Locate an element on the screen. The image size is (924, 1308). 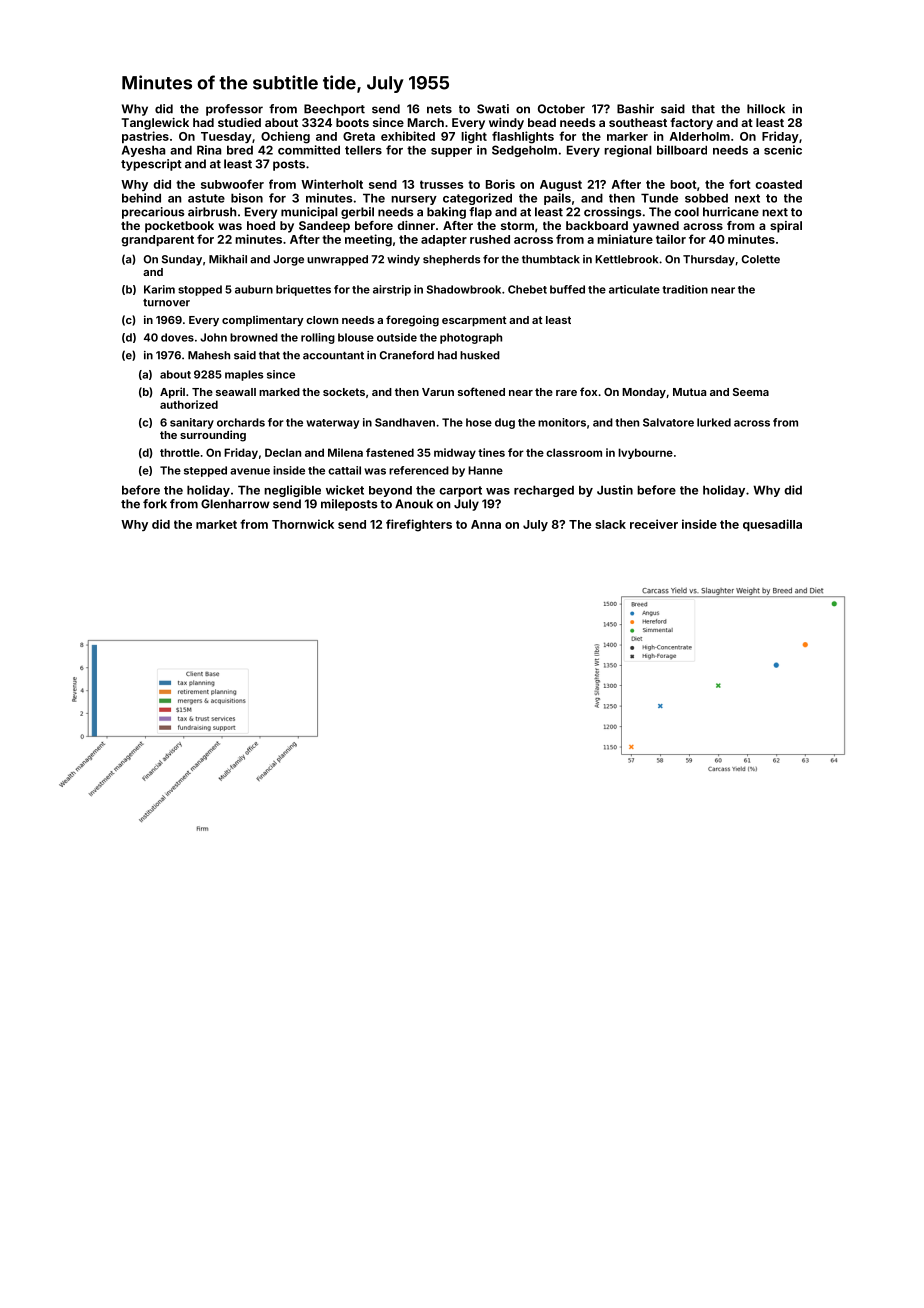
Declan is located at coordinates (283, 452).
